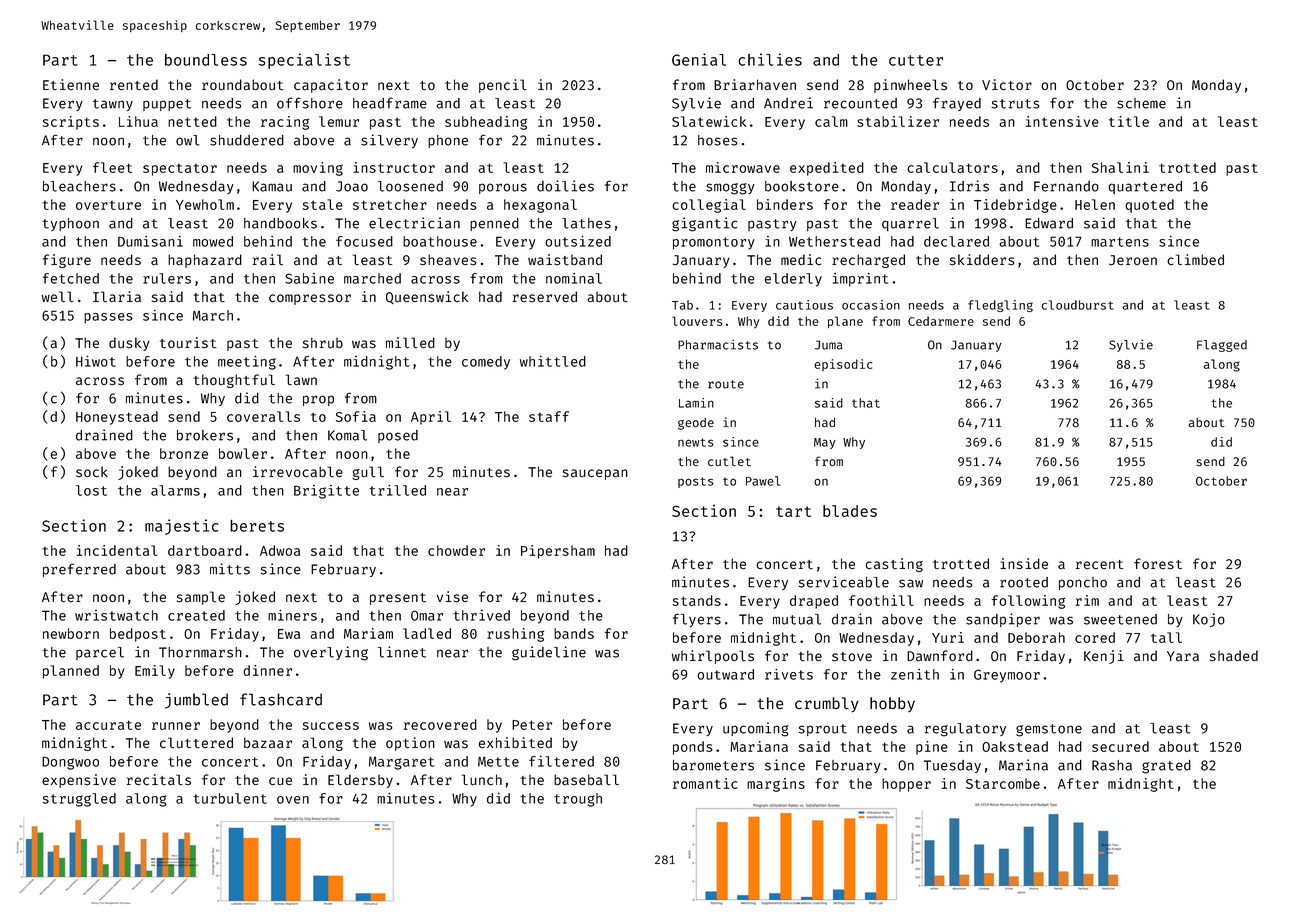 This screenshot has width=1308, height=924. Describe the element at coordinates (1149, 206) in the screenshot. I see `quoted` at that location.
